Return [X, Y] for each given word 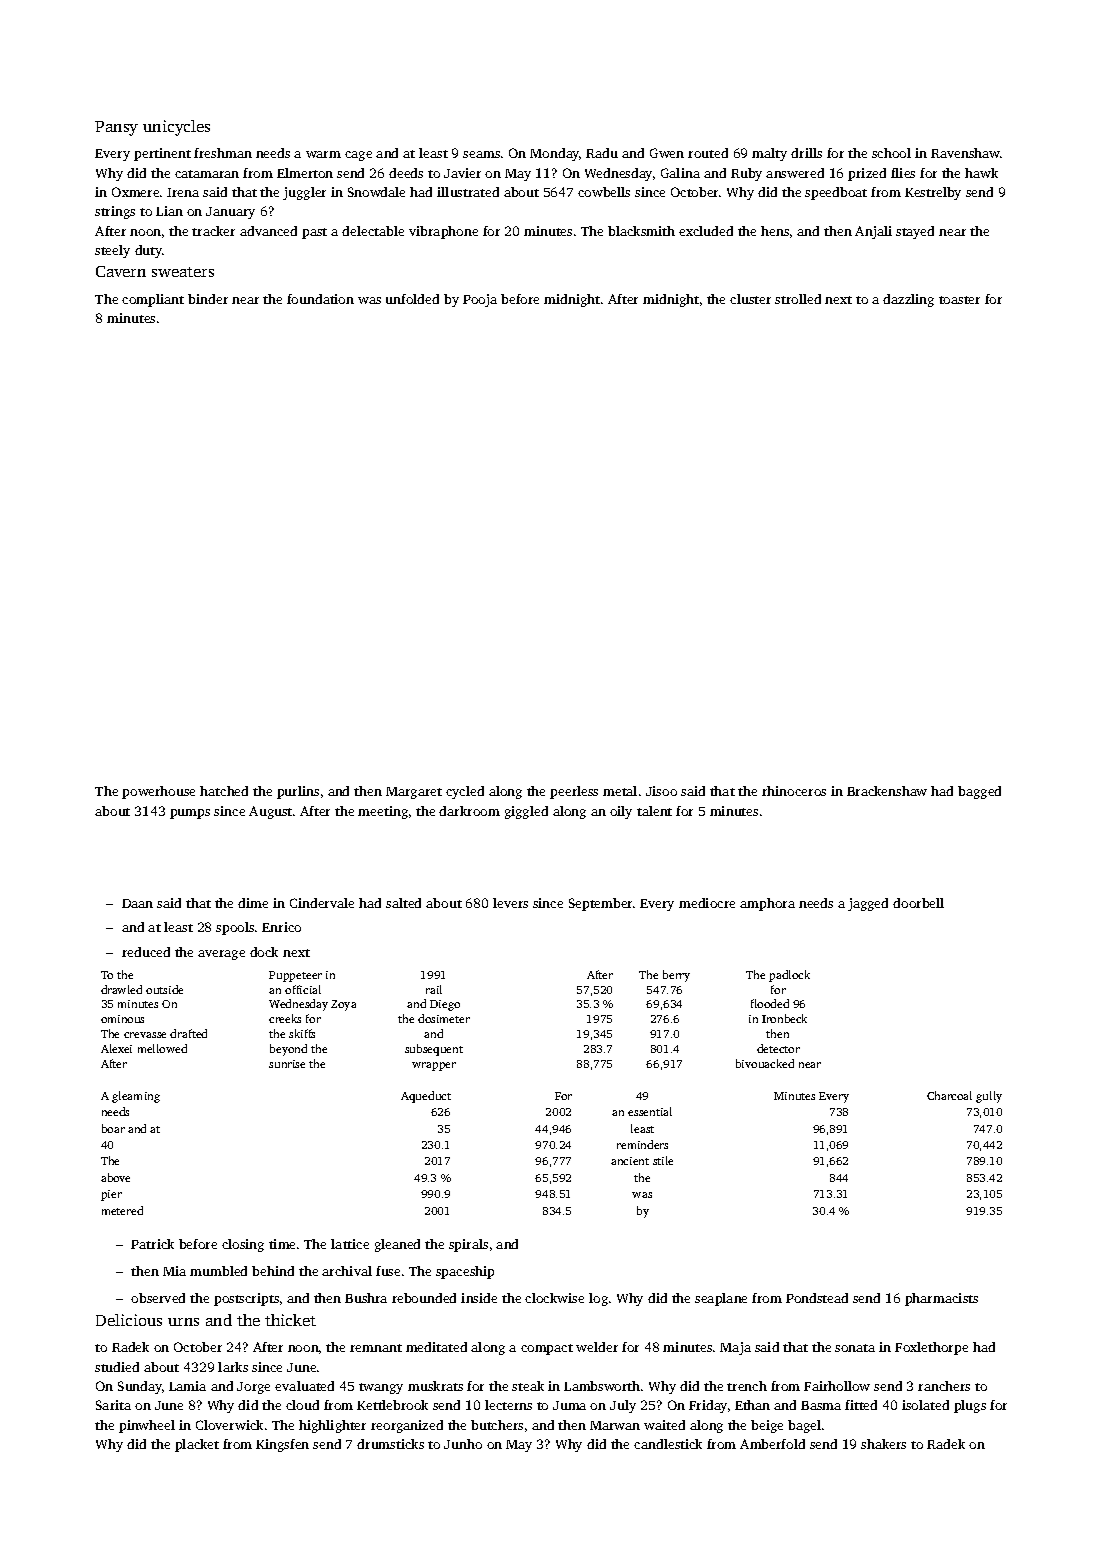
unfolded [412, 299]
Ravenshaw [965, 153]
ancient [630, 1161]
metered [122, 1210]
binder [208, 299]
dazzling [908, 300]
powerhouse [158, 792]
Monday [555, 154]
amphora [767, 904]
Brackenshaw [887, 791]
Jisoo [661, 791]
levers [510, 903]
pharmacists [941, 1299]
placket [197, 1445]
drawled [121, 989]
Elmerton [305, 173]
